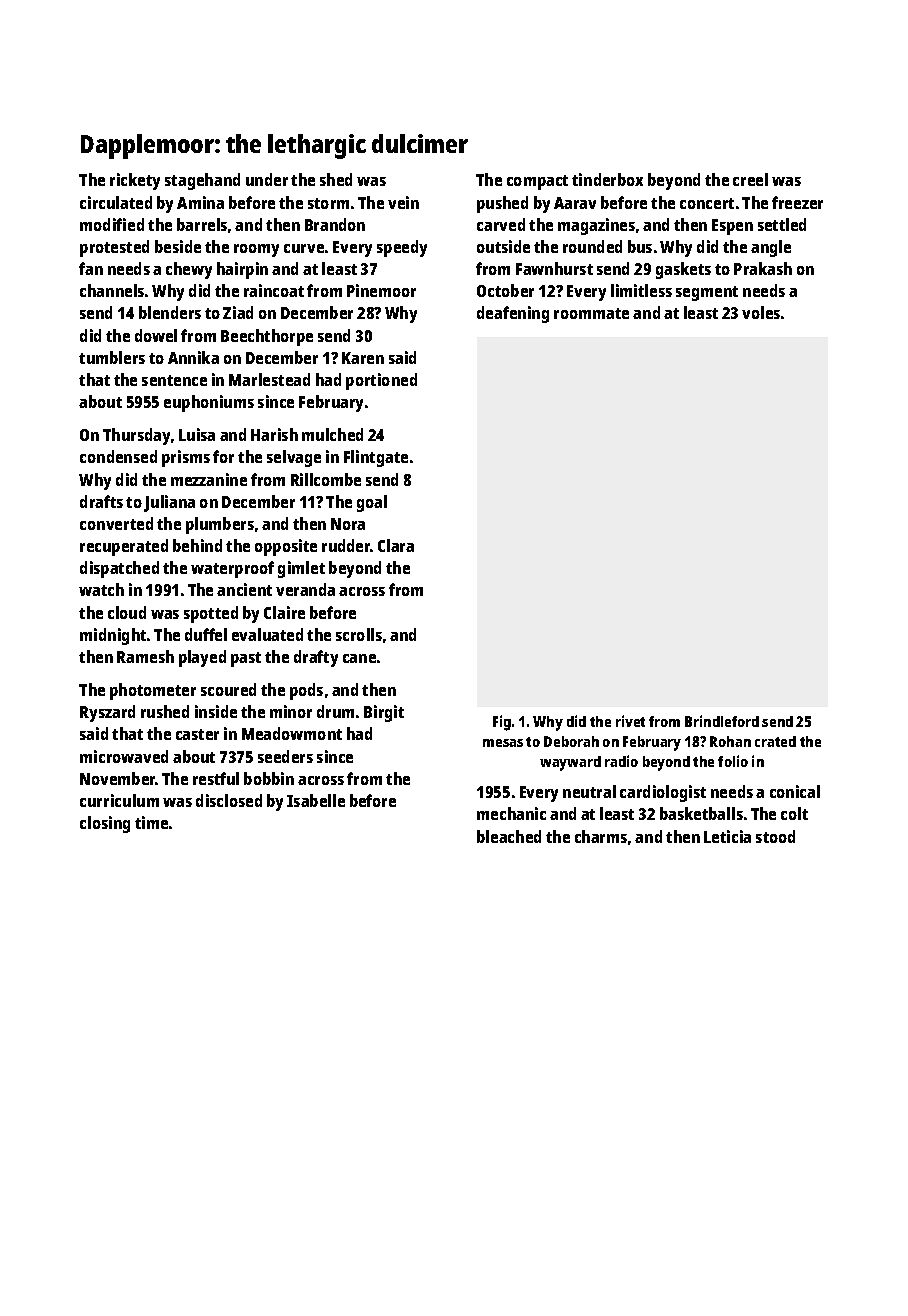 The height and width of the screenshot is (1316, 908). I want to click on Annika, so click(193, 357).
